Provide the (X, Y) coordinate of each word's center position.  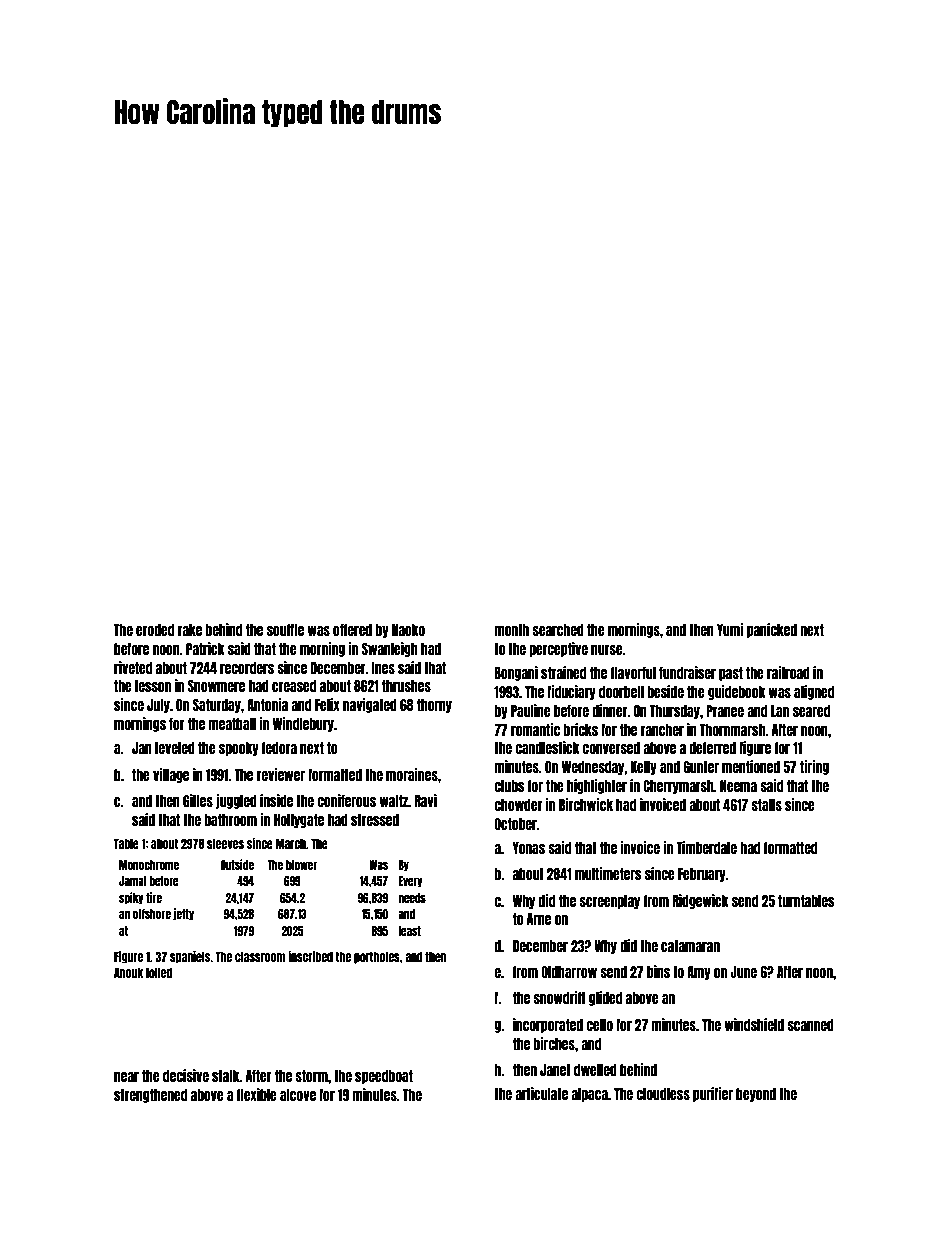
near (126, 1077)
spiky (131, 898)
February (702, 875)
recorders (247, 668)
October (515, 824)
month (511, 630)
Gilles (198, 800)
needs (412, 898)
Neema (738, 786)
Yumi (730, 629)
